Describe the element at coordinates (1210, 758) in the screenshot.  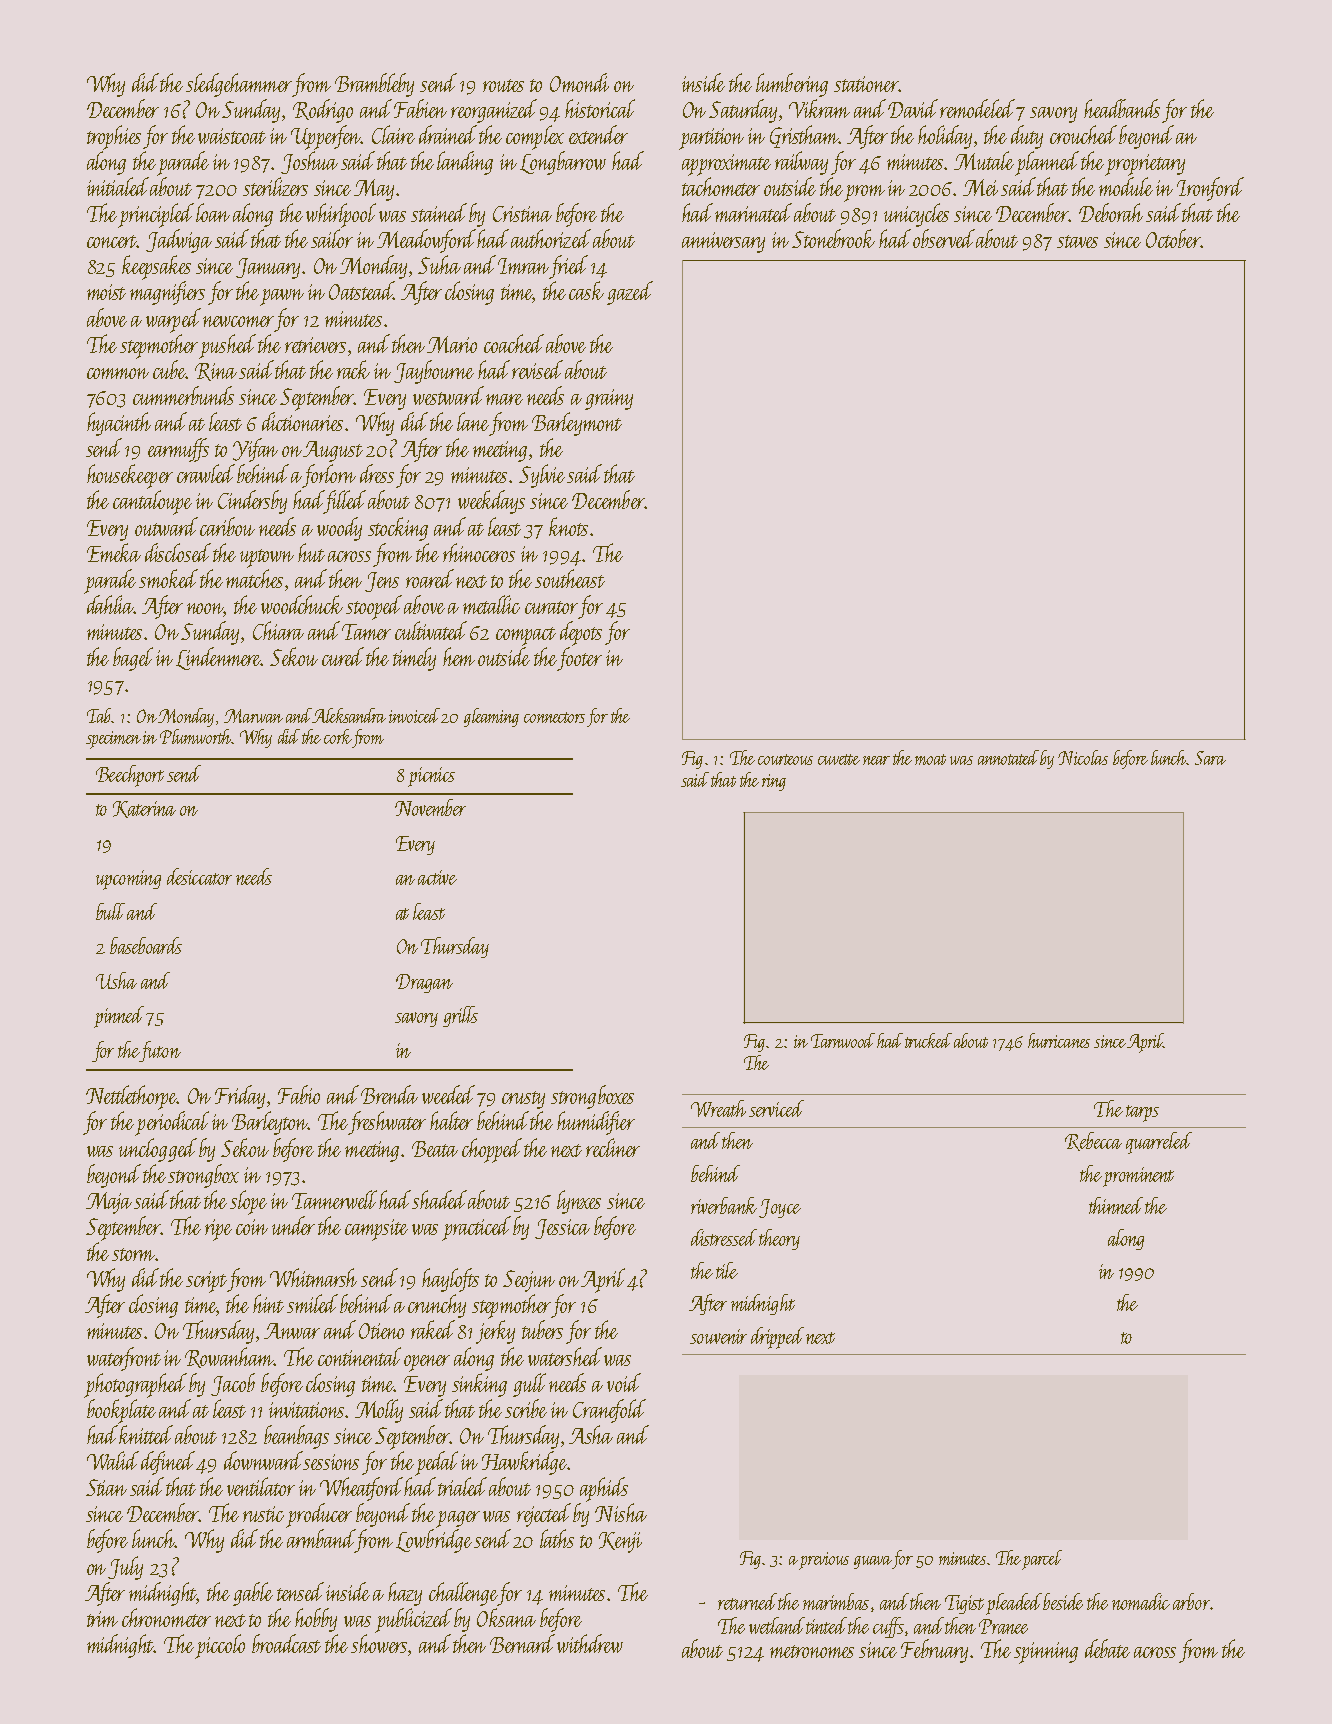
I see `Sara` at that location.
